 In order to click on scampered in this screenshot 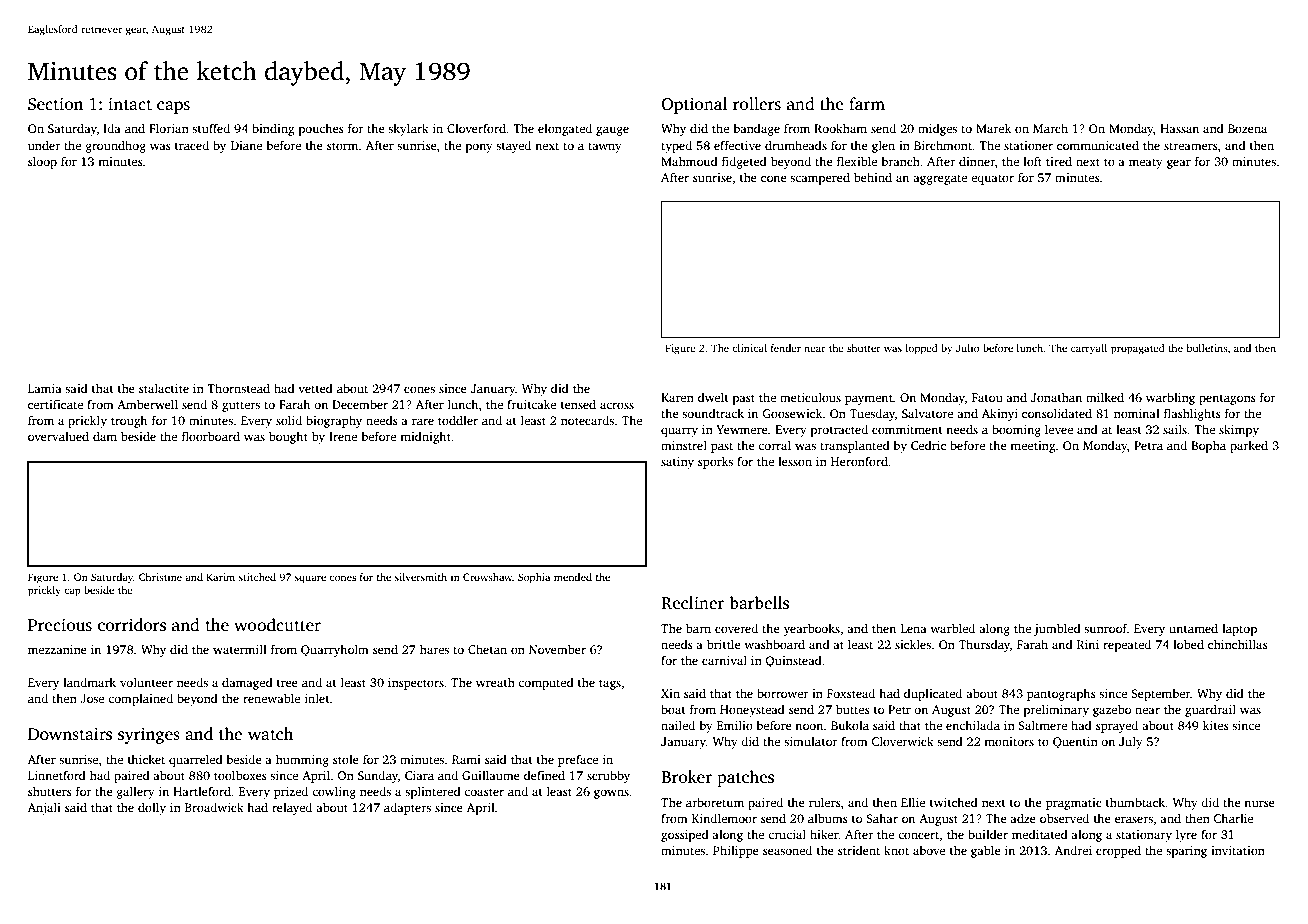, I will do `click(820, 178)`.
